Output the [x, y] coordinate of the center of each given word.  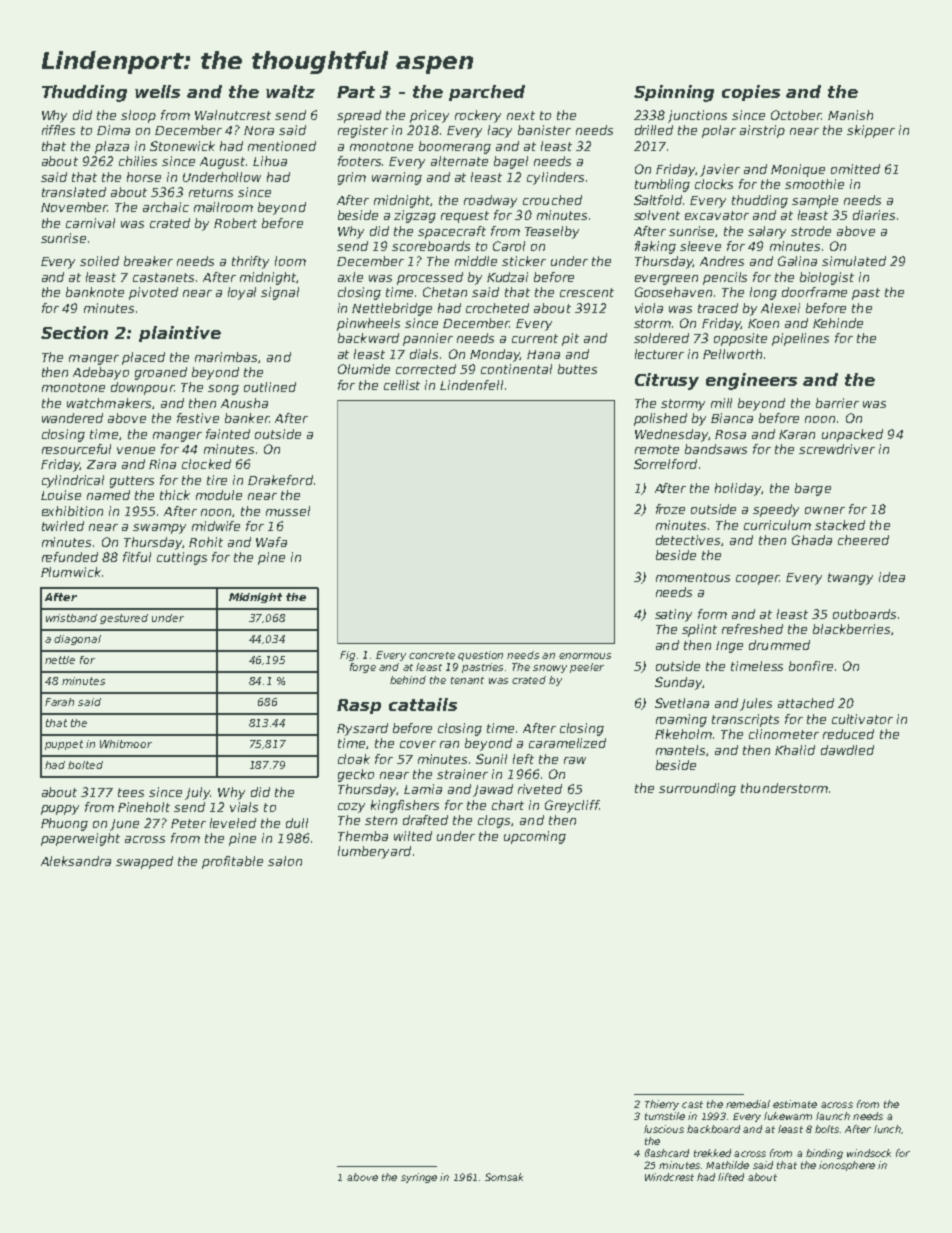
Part [356, 92]
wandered [72, 418]
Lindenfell [471, 385]
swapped [144, 862]
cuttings [182, 558]
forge [363, 668]
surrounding [697, 789]
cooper [757, 580]
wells [157, 91]
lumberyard [374, 852]
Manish [850, 115]
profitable [232, 862]
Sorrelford [665, 464]
